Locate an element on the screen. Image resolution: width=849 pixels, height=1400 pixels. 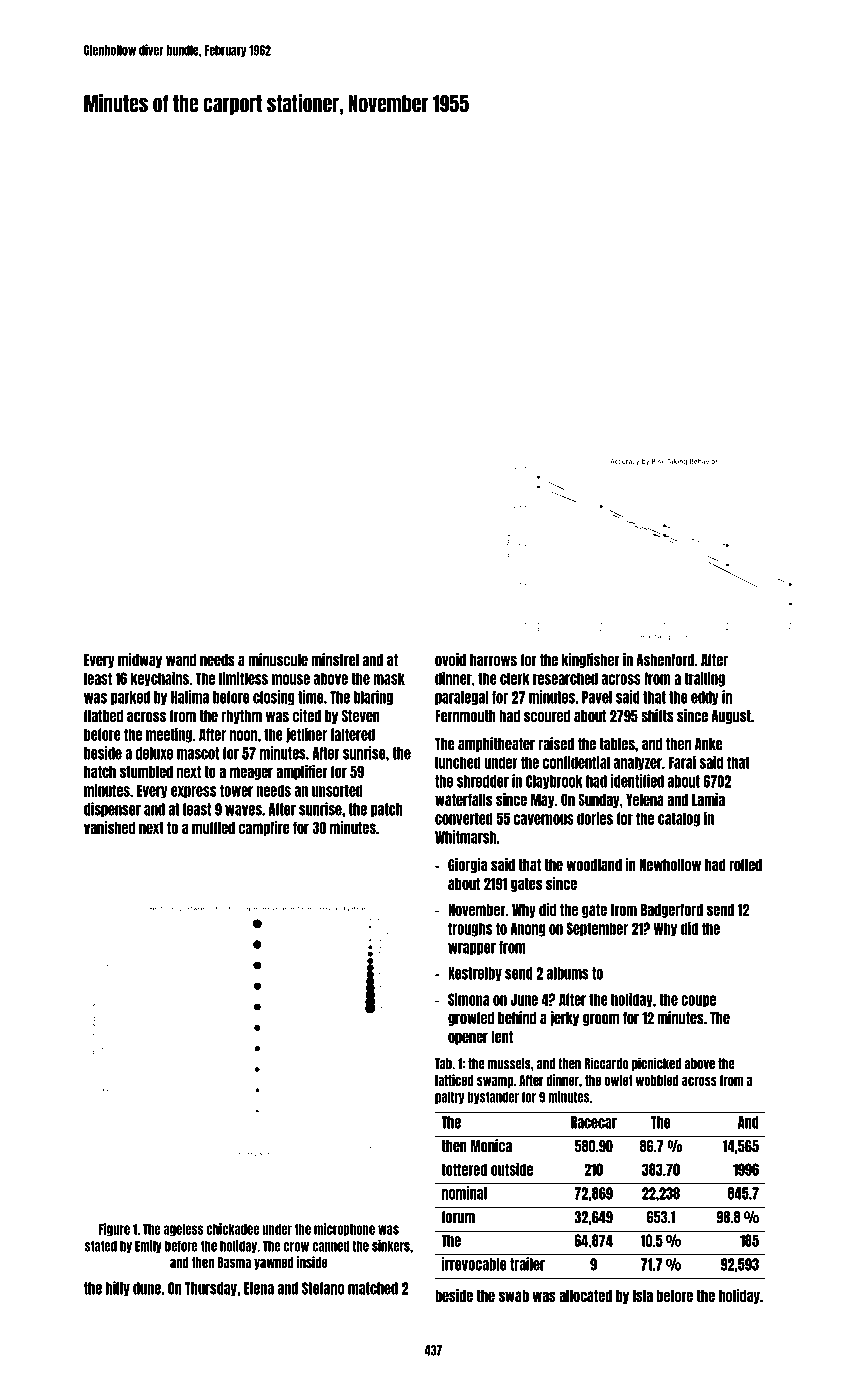
Newhollow is located at coordinates (670, 865).
